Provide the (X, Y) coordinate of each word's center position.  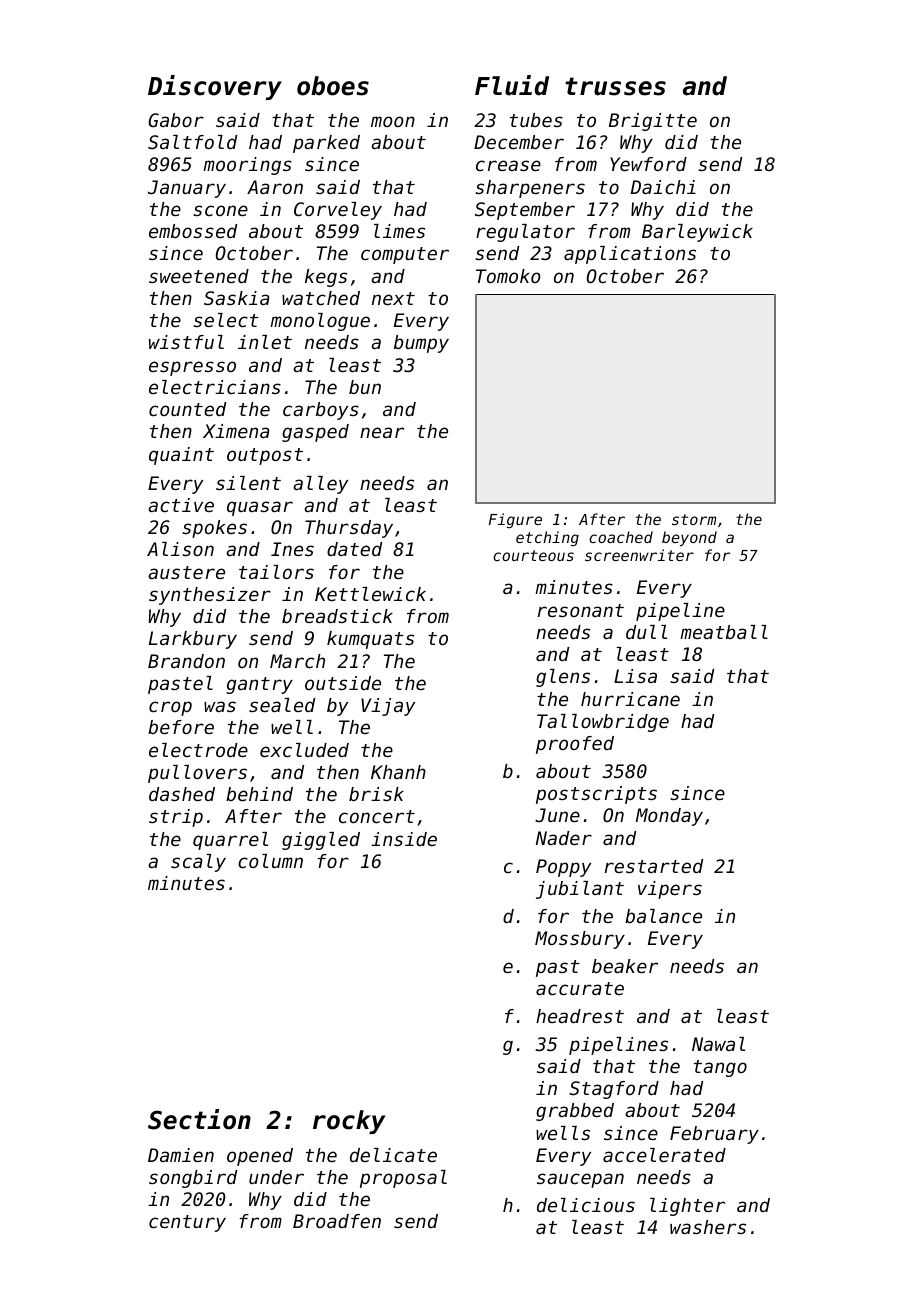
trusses (615, 86)
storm (694, 519)
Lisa (635, 676)
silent (248, 483)
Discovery (215, 87)
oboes (333, 86)
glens (563, 678)
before (181, 727)
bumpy (421, 344)
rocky (349, 1122)
